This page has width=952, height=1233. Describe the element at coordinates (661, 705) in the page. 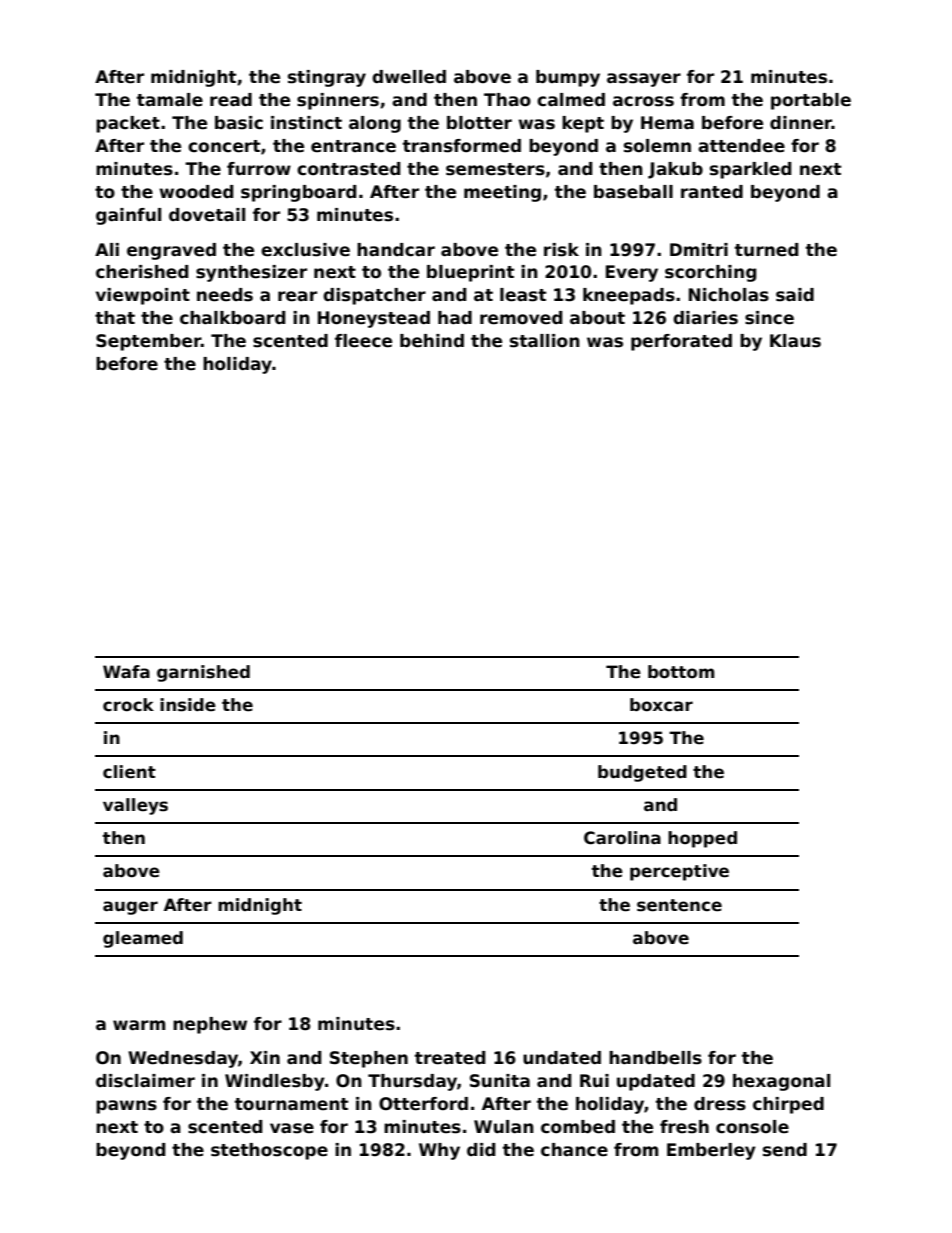

I see `boxcar` at that location.
